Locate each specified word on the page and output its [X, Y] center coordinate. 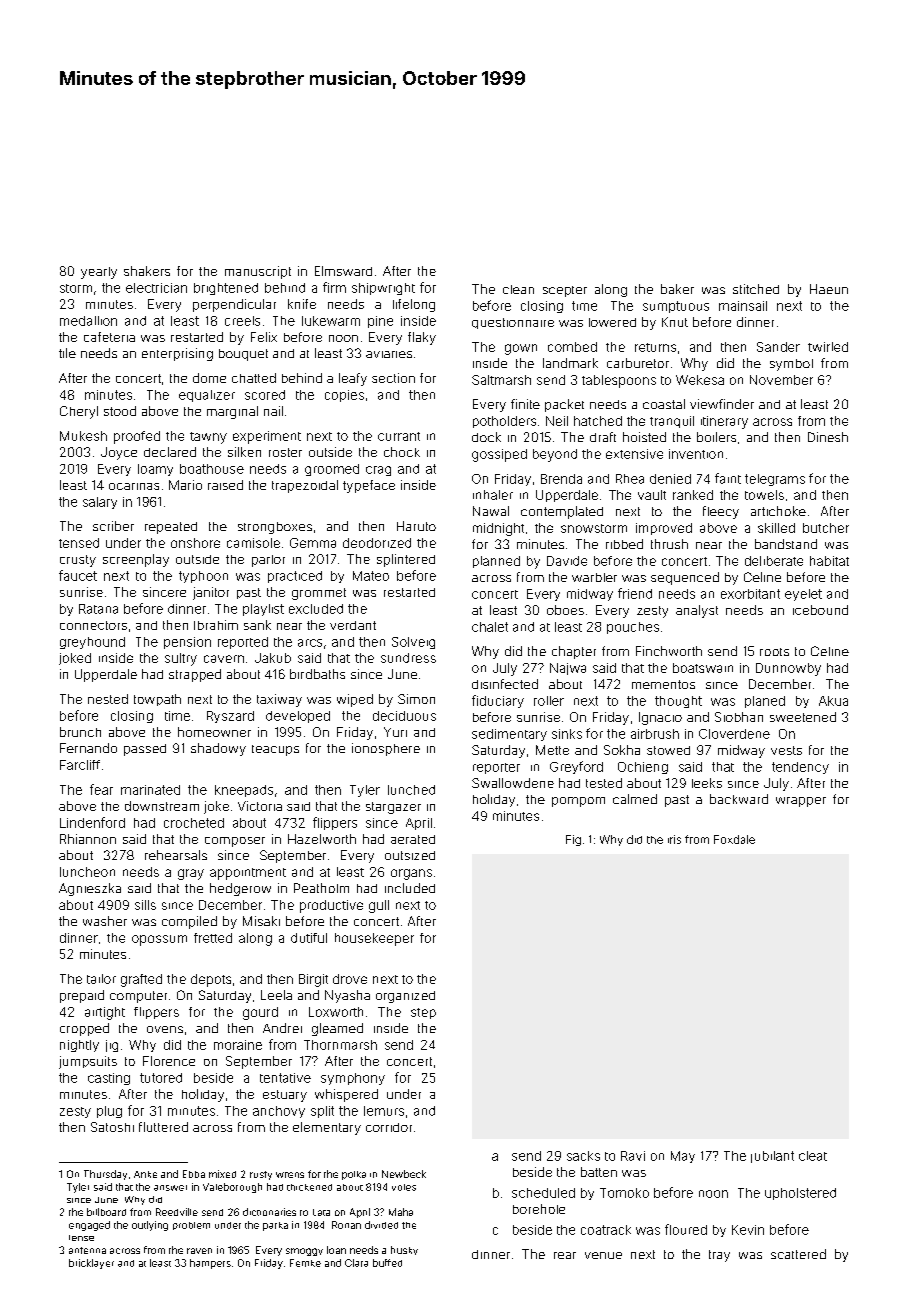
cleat [813, 1156]
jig [112, 1046]
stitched [756, 289]
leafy [353, 379]
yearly [99, 273]
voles [404, 1187]
